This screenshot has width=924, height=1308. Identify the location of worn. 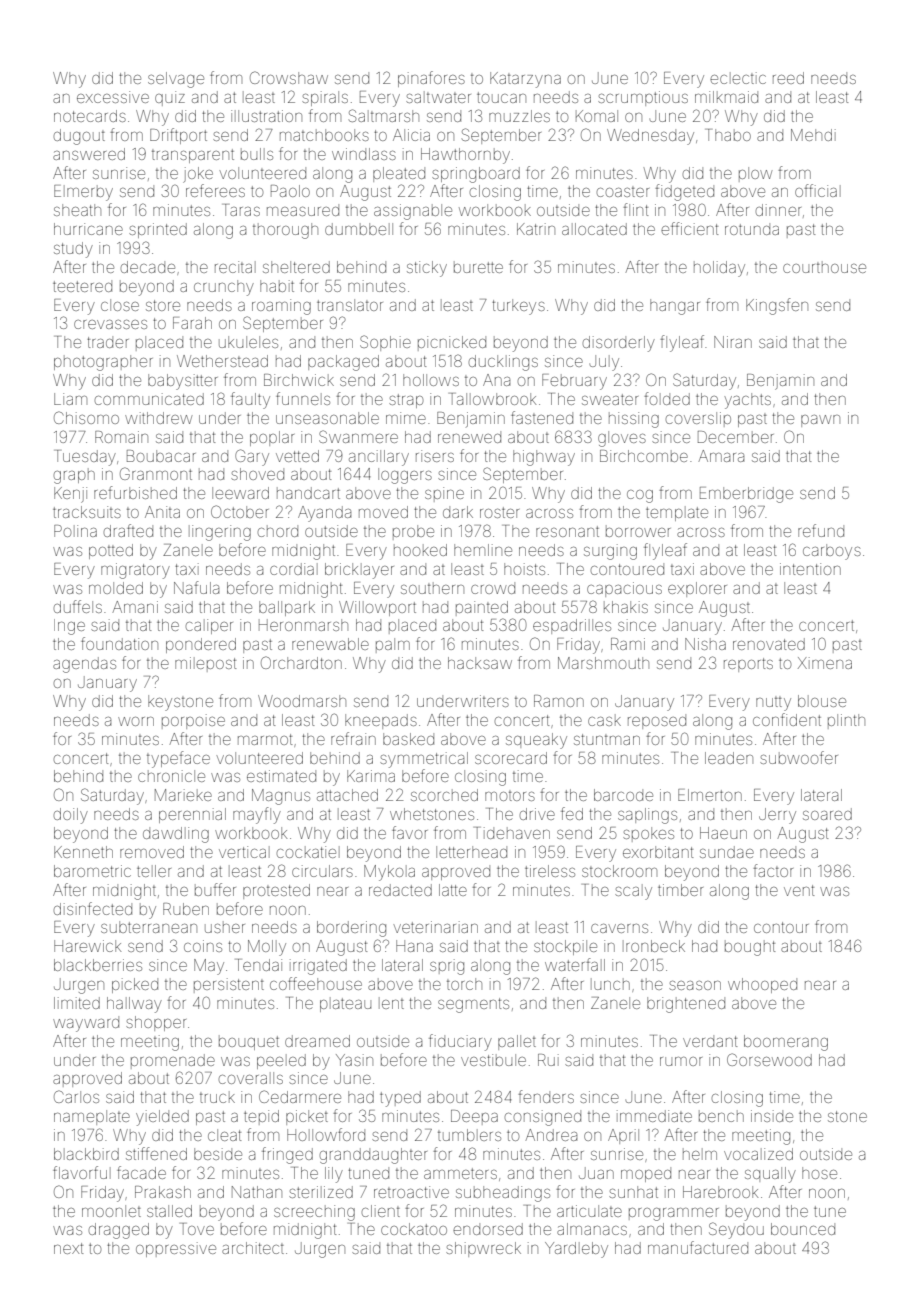
(136, 721).
